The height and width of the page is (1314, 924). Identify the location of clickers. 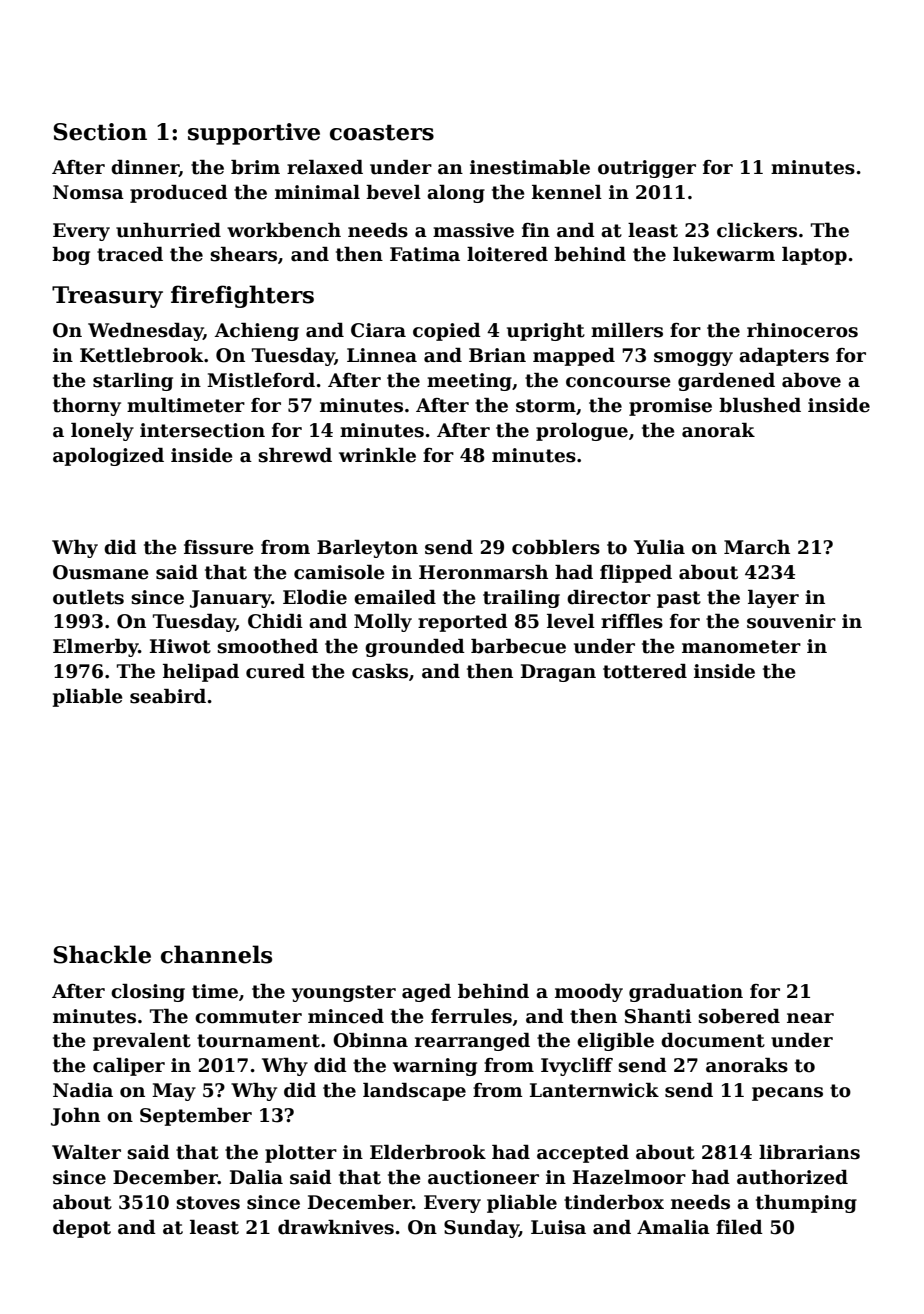
(757, 230).
